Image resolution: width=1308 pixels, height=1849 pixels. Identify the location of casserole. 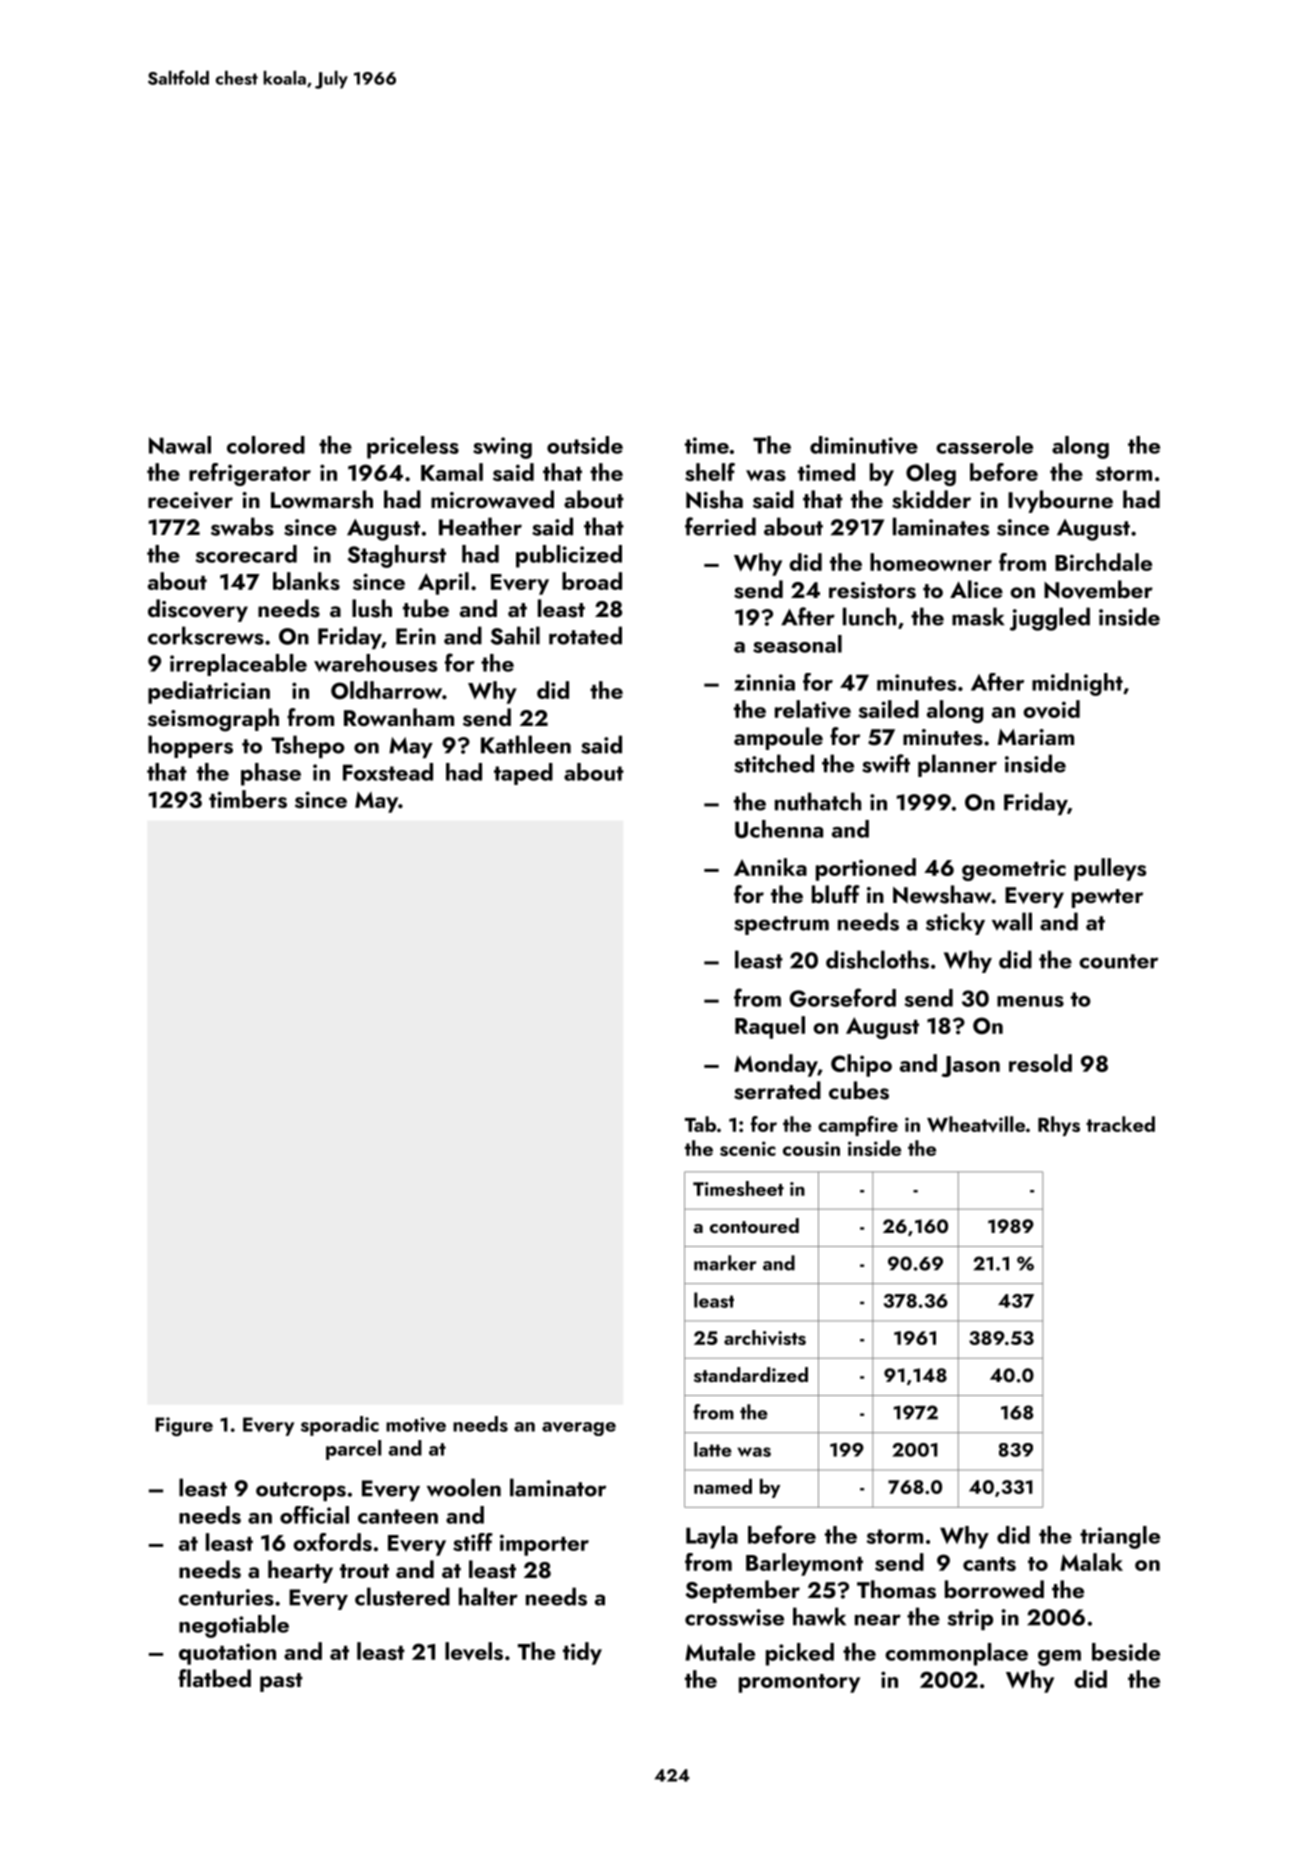
(984, 445).
